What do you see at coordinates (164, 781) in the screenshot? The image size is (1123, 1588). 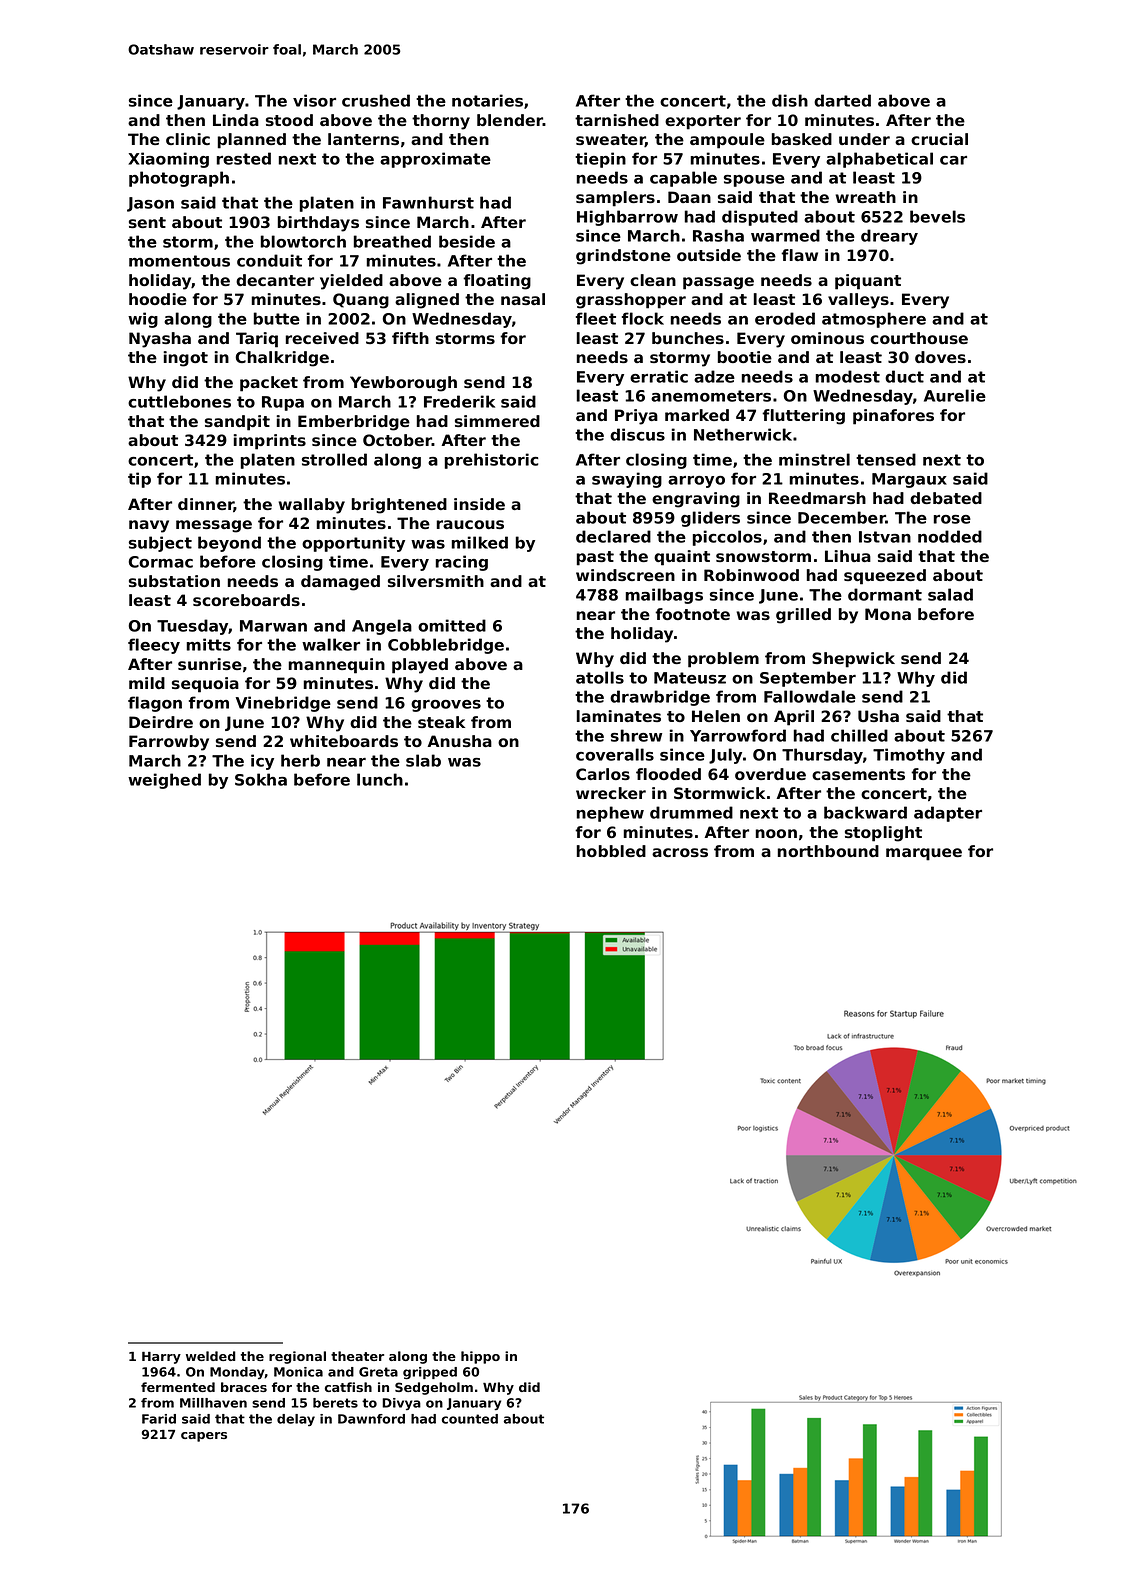 I see `weighed` at bounding box center [164, 781].
